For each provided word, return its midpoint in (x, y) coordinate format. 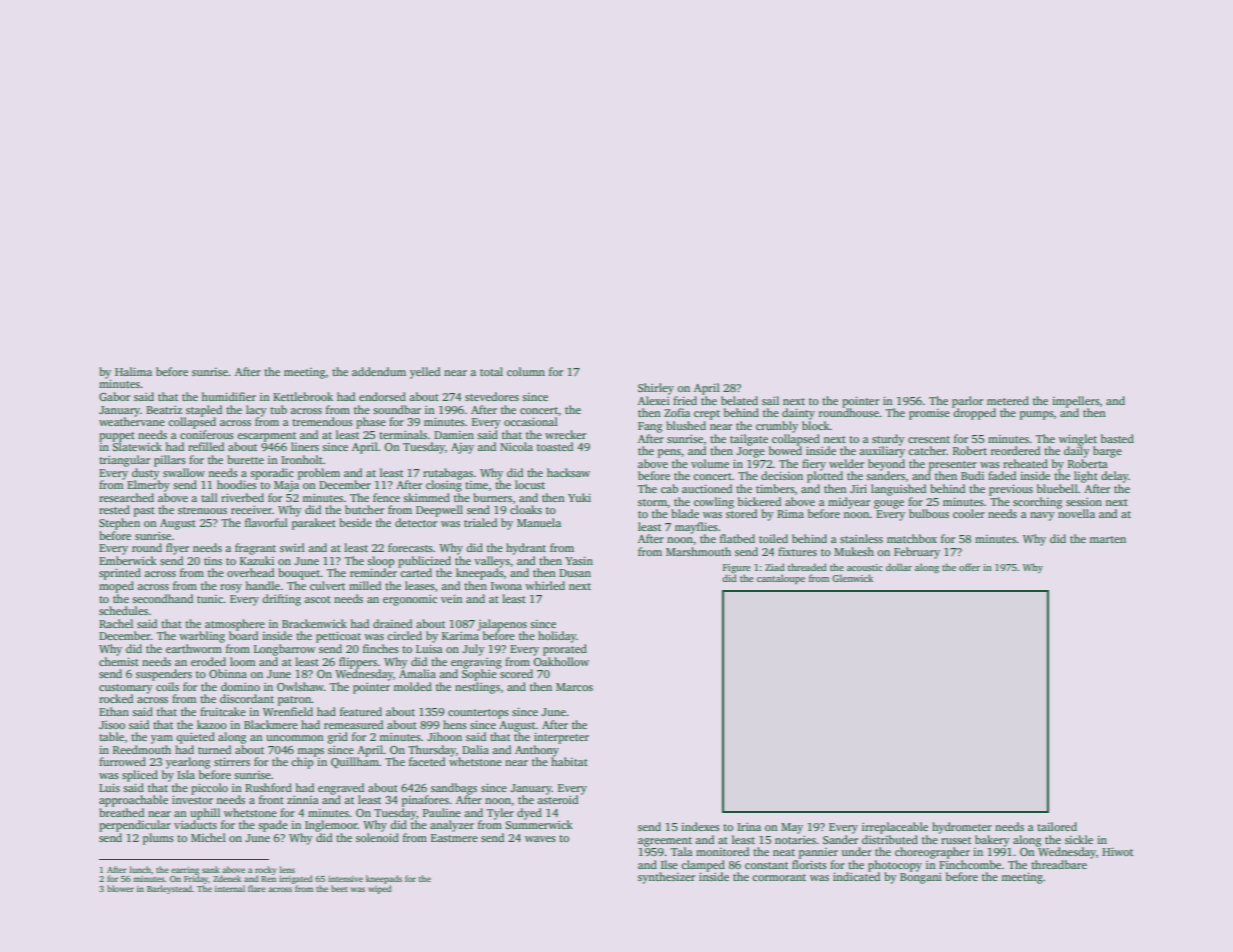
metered (1008, 400)
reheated (1025, 463)
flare (257, 888)
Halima (133, 371)
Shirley (656, 389)
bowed (785, 450)
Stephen (119, 524)
